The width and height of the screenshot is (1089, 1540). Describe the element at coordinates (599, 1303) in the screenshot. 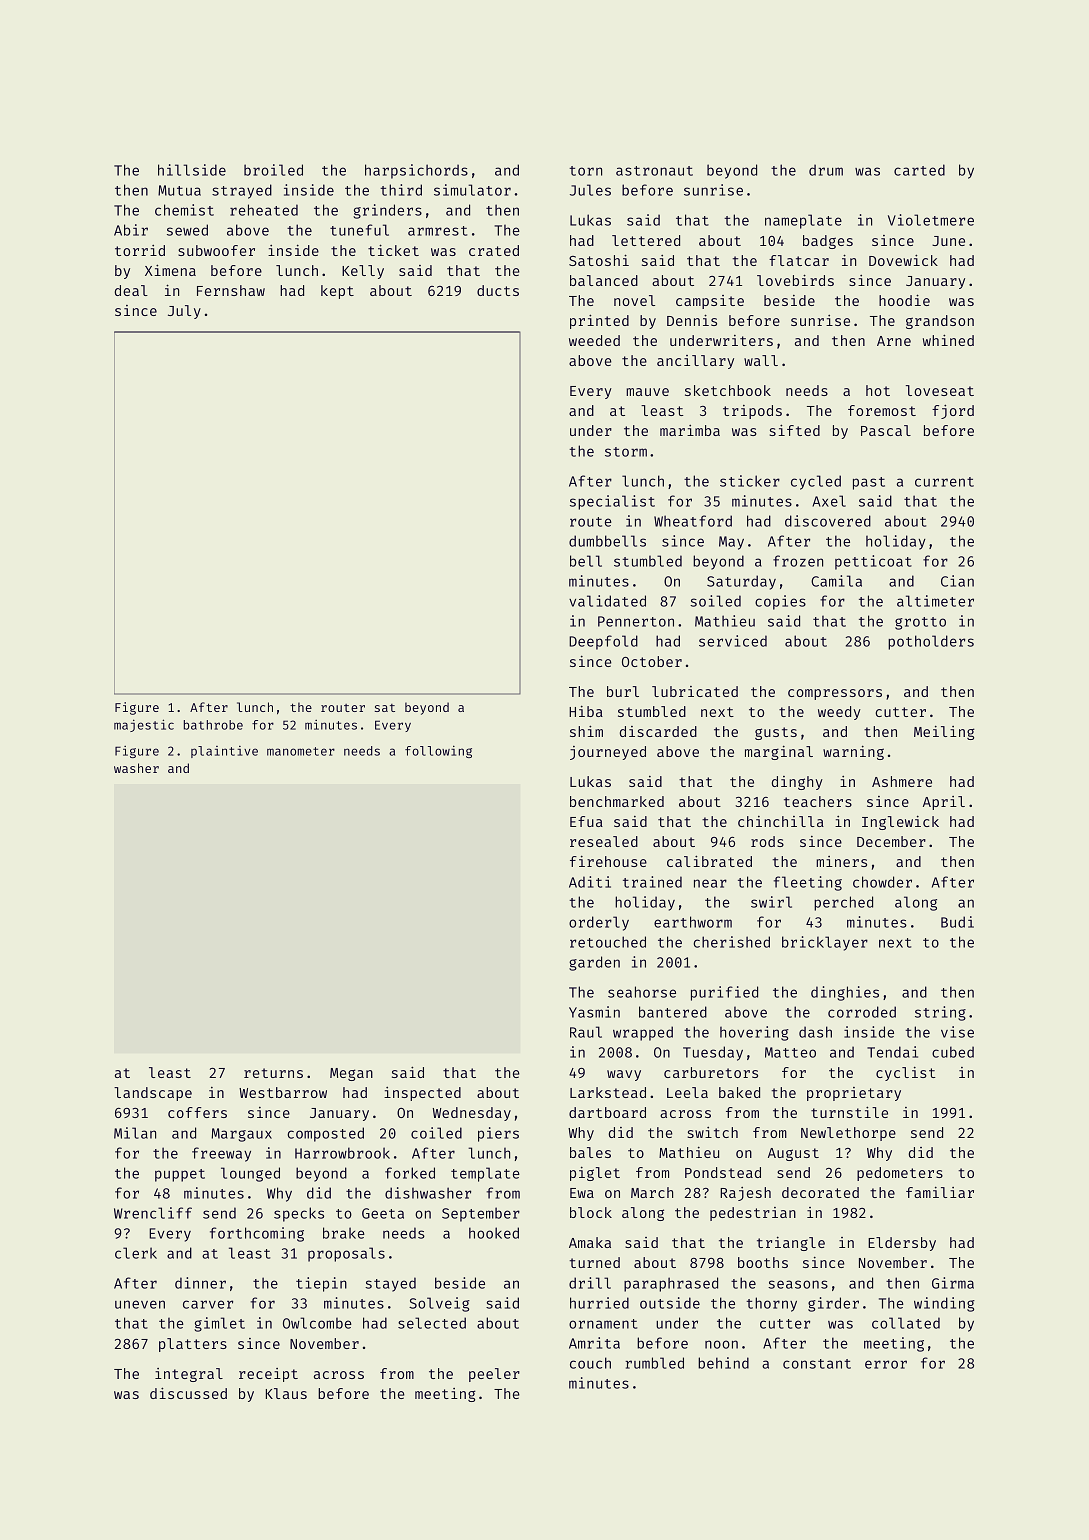

I see `hurried` at that location.
